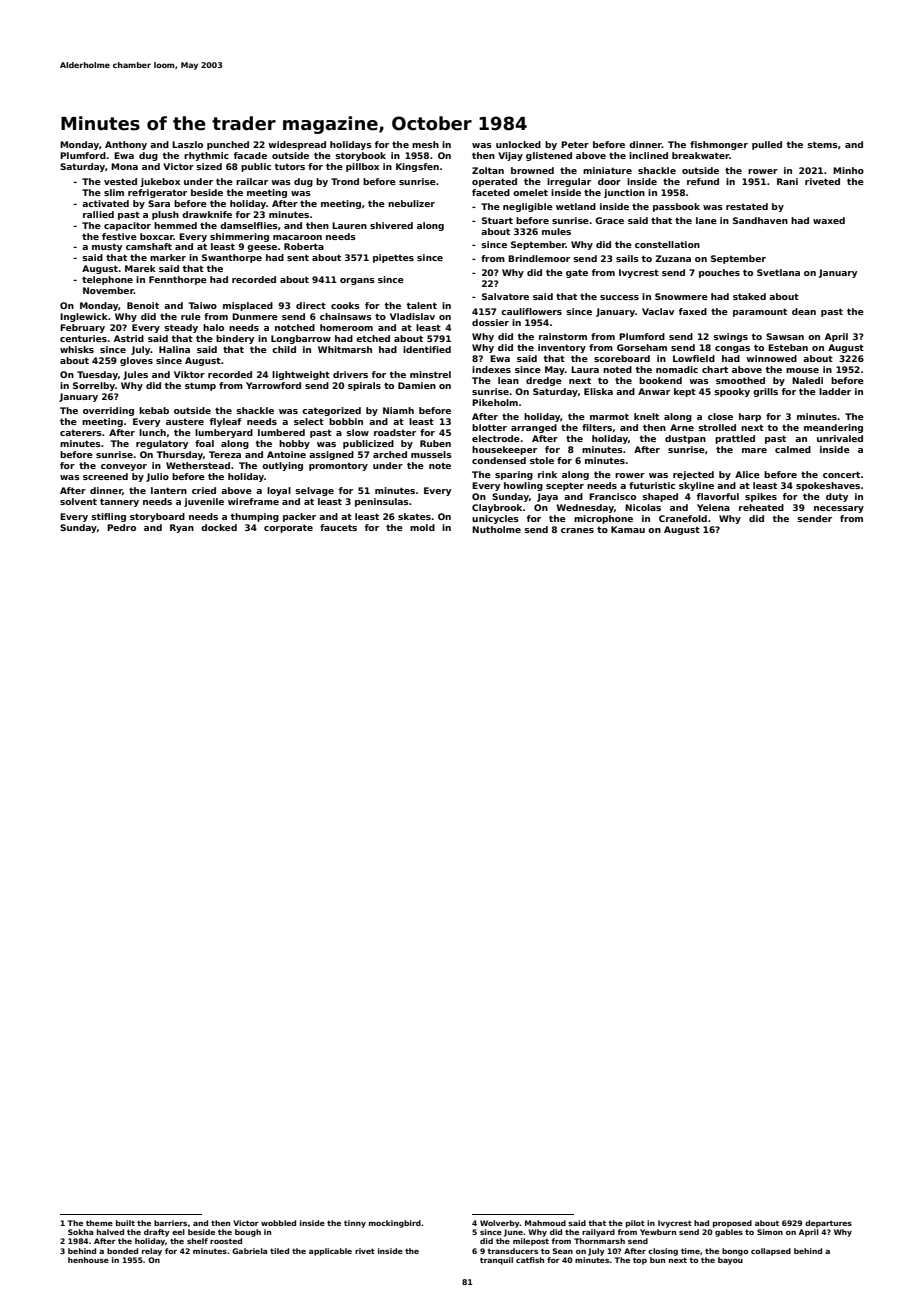 The width and height of the page is (924, 1308). Describe the element at coordinates (425, 144) in the page. I see `mesh` at that location.
